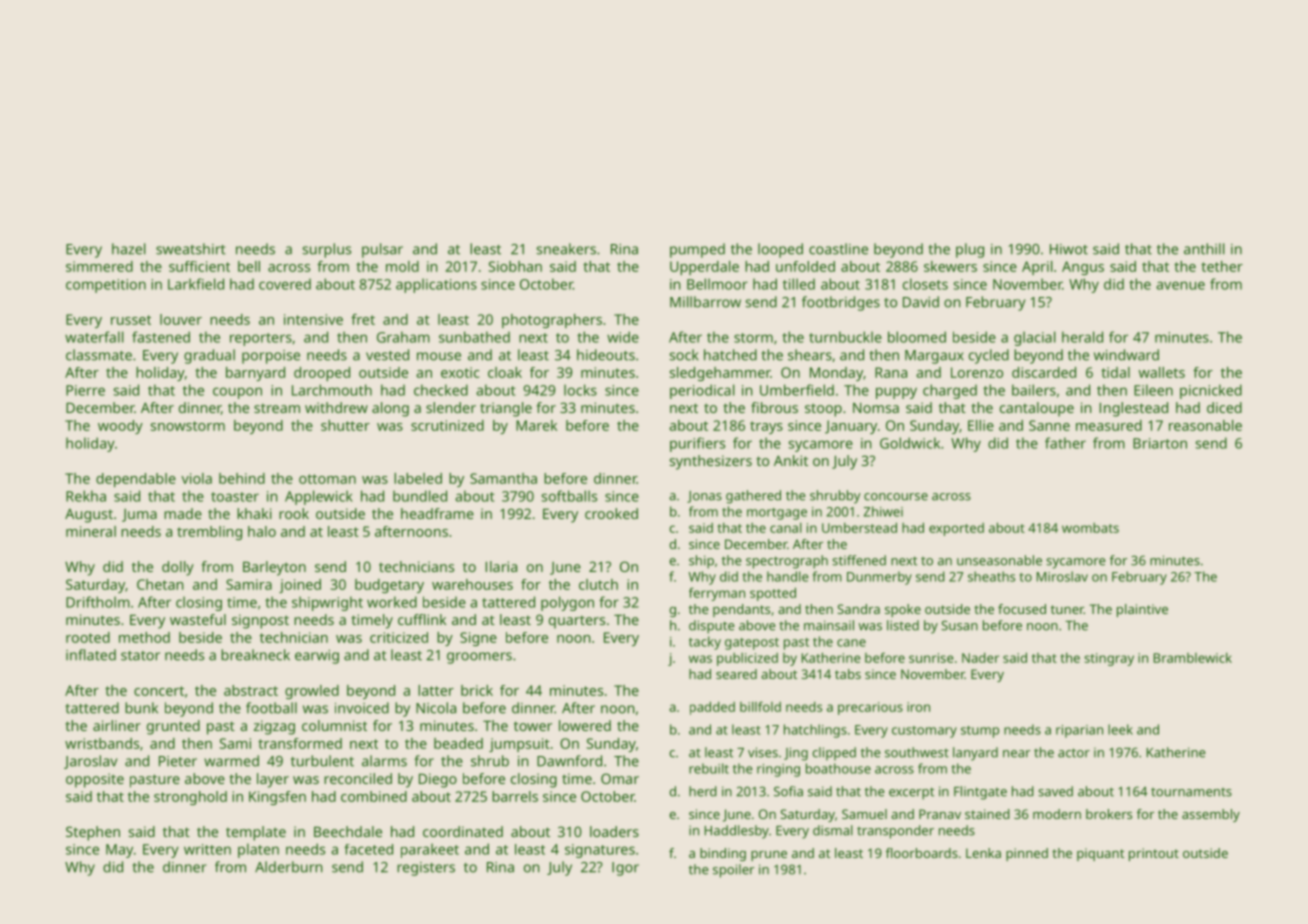 The image size is (1308, 924). I want to click on avenue, so click(1180, 285).
